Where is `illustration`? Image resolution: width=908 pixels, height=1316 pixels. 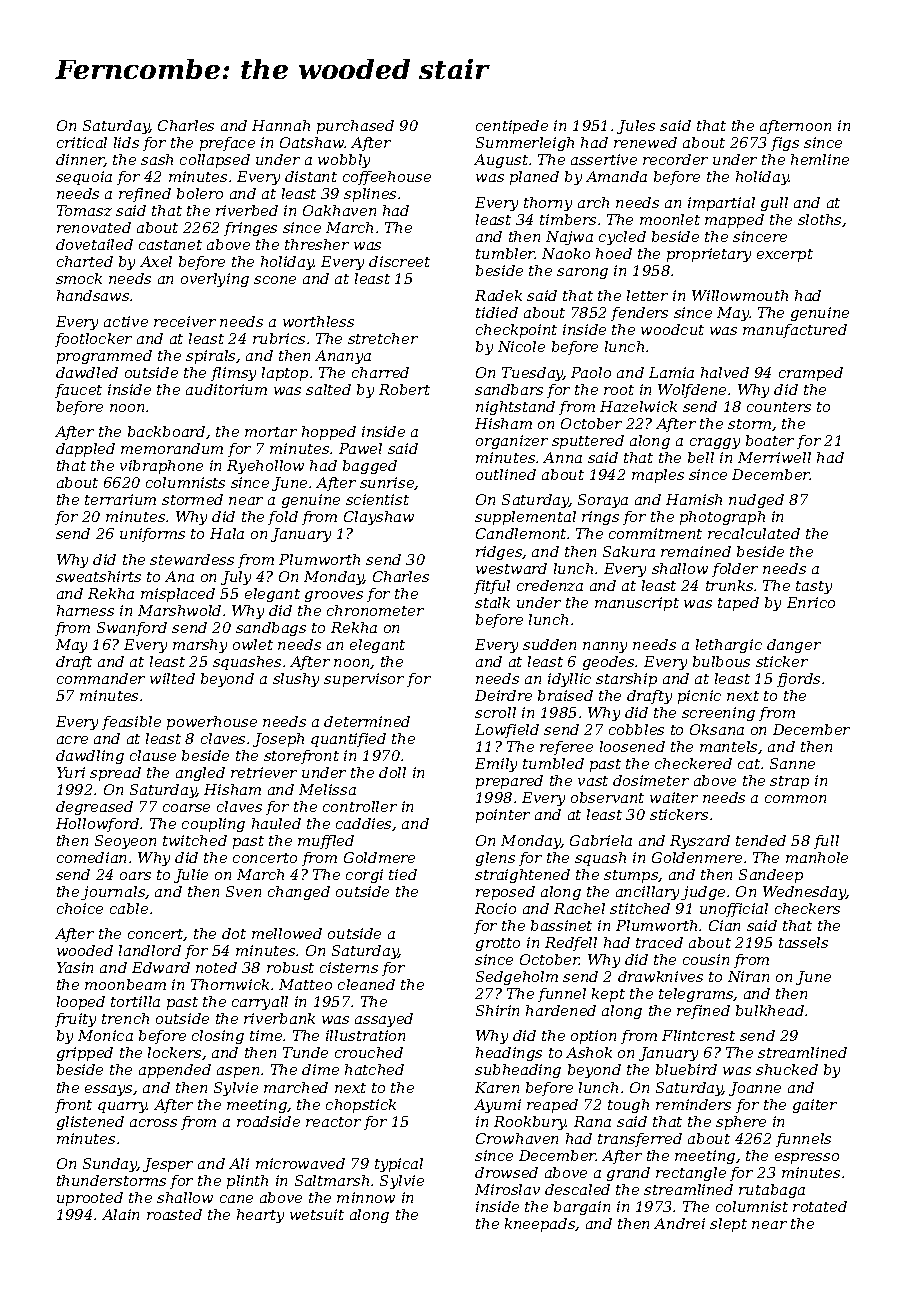
illustration is located at coordinates (365, 1035).
